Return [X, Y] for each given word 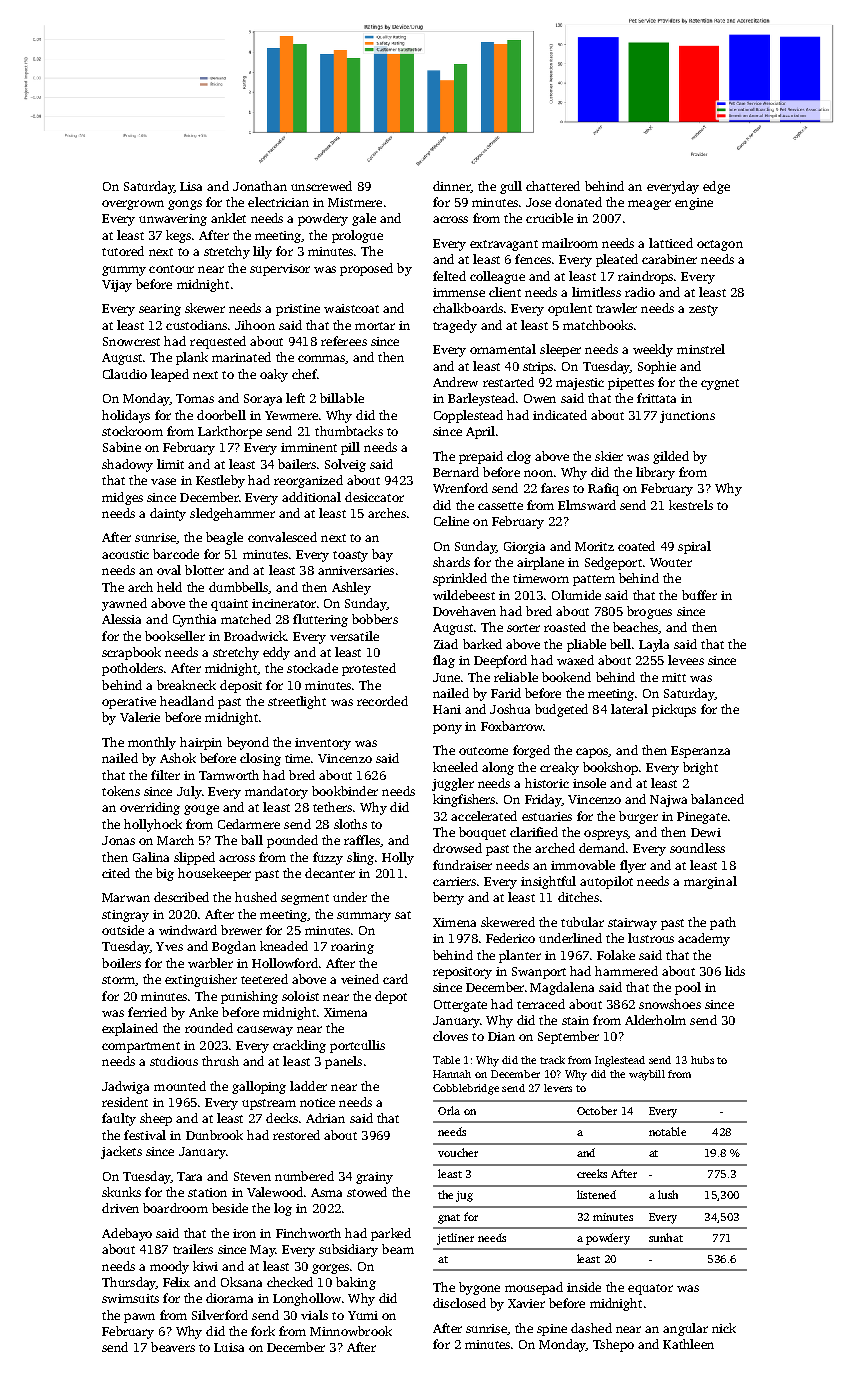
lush [668, 1194]
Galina [151, 857]
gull [511, 187]
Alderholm [655, 1020]
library [655, 473]
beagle [224, 538]
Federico [510, 938]
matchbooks [598, 325]
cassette [500, 506]
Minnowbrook [351, 1331]
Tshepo [613, 1345]
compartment [141, 1047]
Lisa [191, 186]
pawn [139, 1318]
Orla [449, 1110]
